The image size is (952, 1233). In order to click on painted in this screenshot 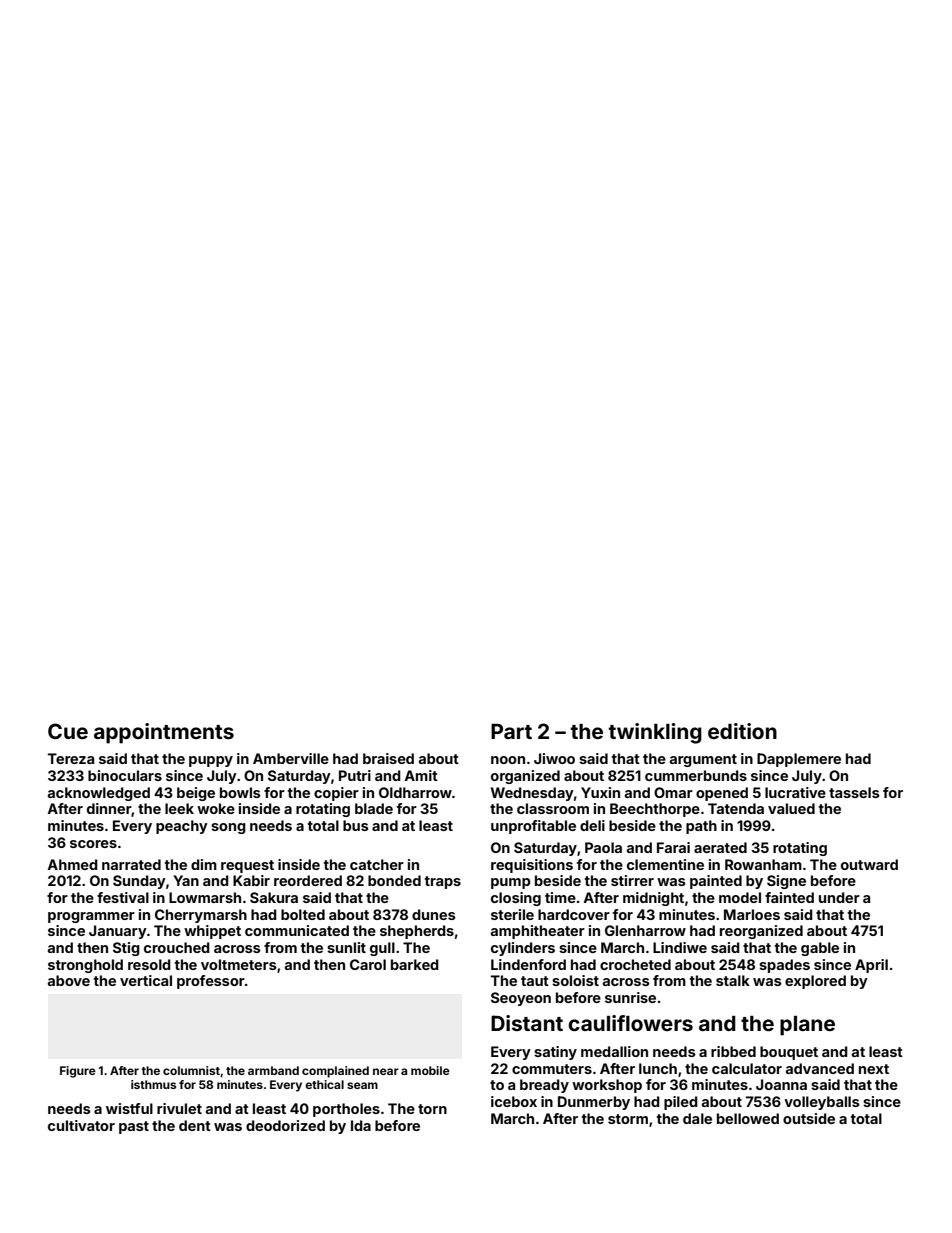, I will do `click(716, 882)`.
